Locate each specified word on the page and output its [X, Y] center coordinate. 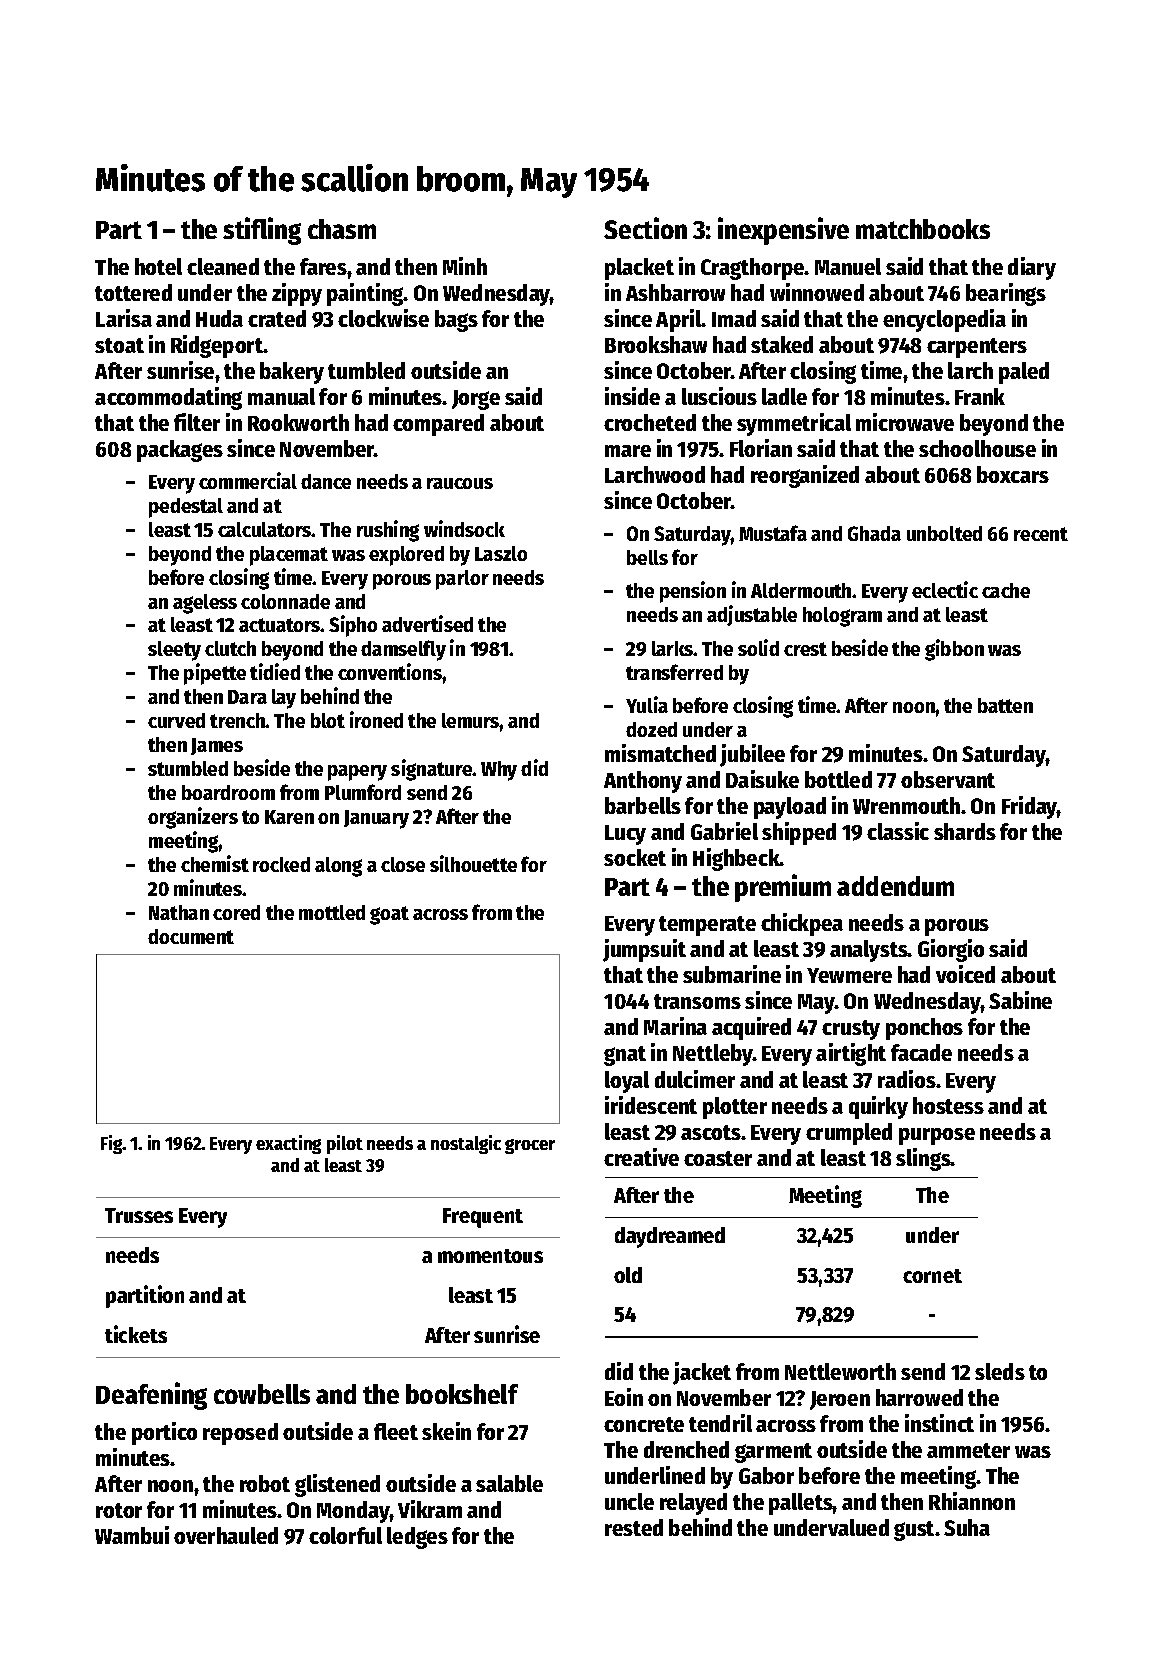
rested [634, 1527]
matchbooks [923, 229]
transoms [697, 1001]
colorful [345, 1535]
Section [645, 228]
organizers [193, 818]
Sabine [1020, 1000]
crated [277, 318]
